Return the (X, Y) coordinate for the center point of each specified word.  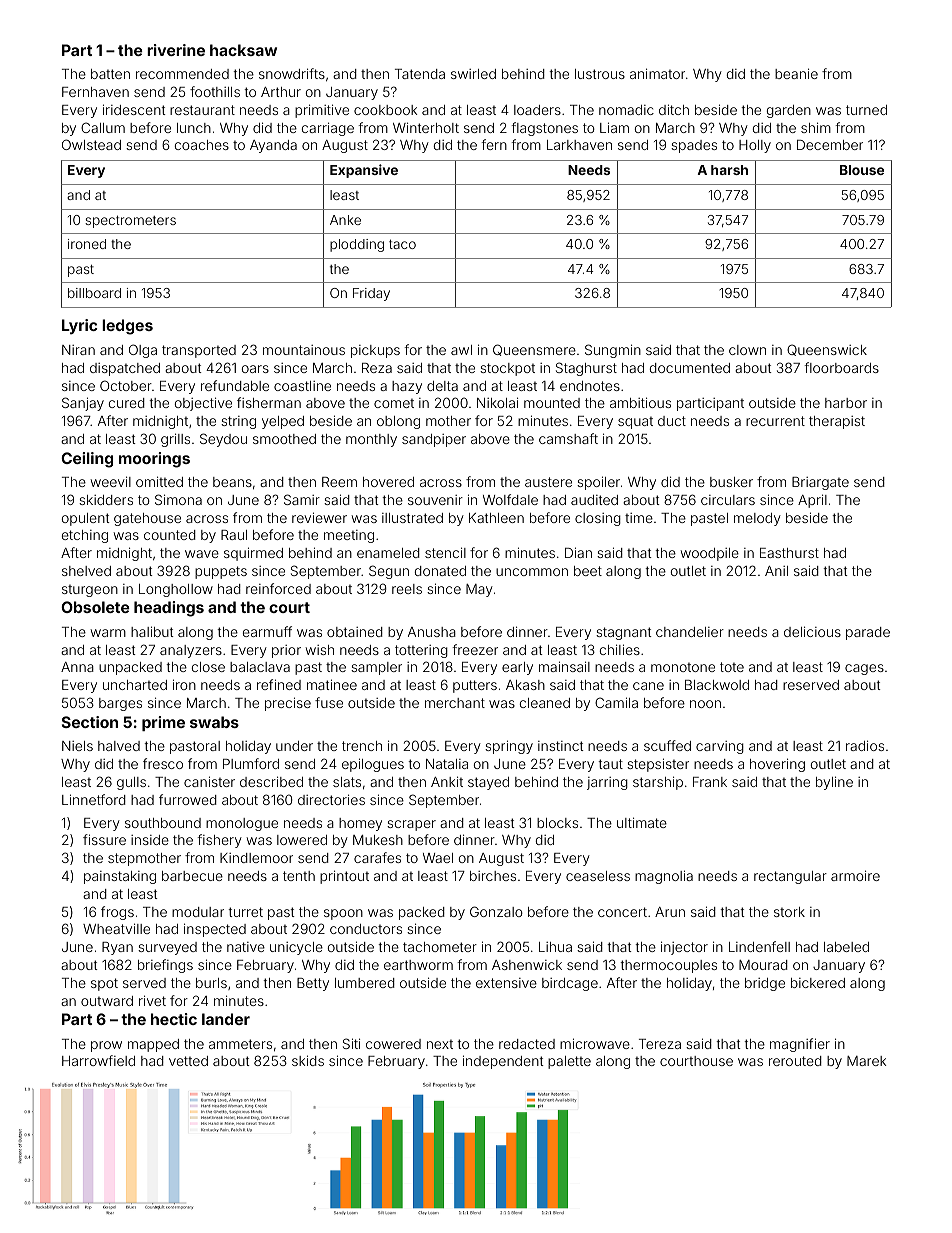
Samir (302, 499)
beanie (796, 73)
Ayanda (273, 146)
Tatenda (420, 74)
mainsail (564, 666)
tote (732, 667)
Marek (866, 1061)
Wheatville (116, 928)
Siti (351, 1043)
